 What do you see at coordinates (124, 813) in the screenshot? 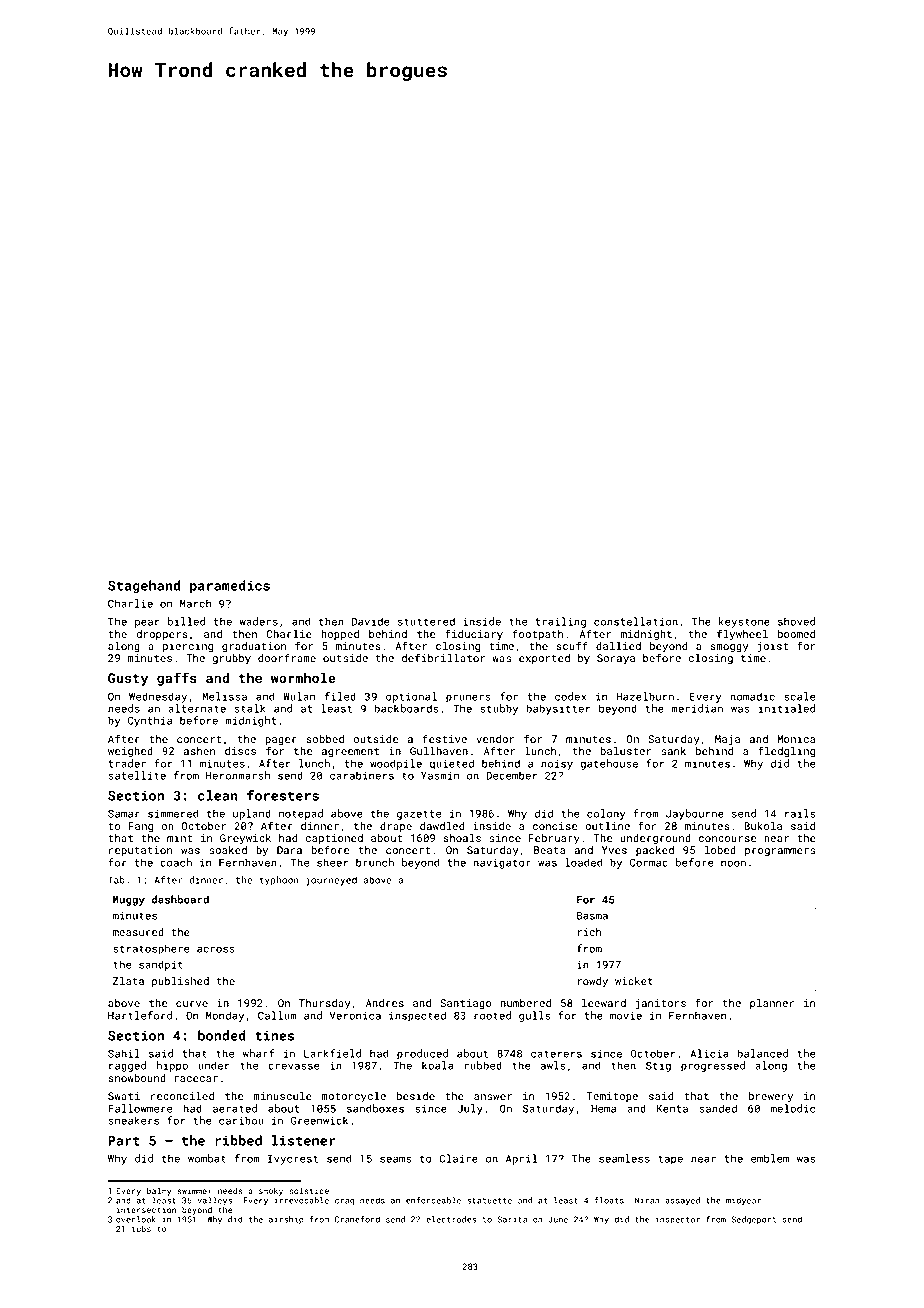
I see `Samar` at bounding box center [124, 813].
